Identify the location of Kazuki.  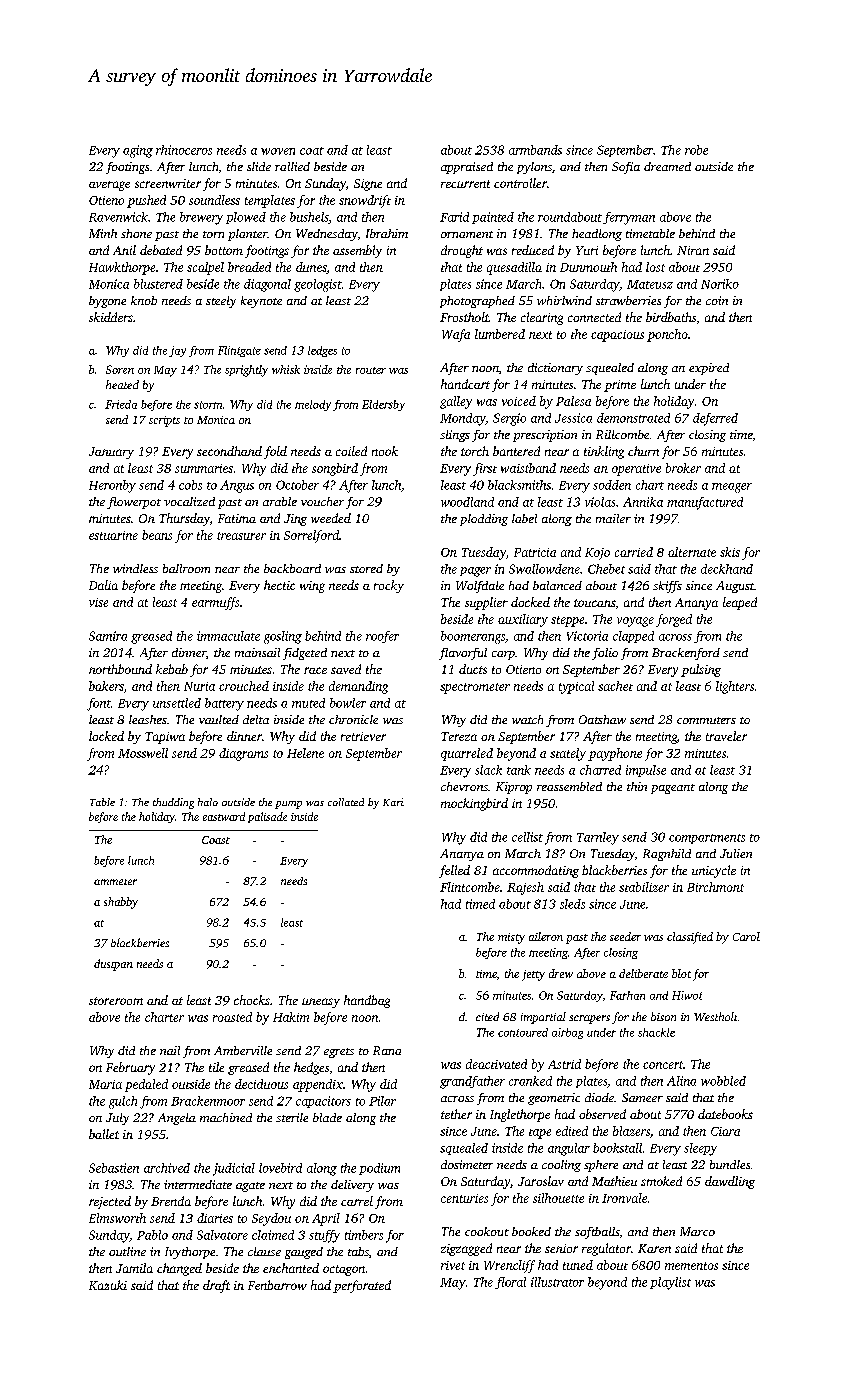
(108, 1285).
